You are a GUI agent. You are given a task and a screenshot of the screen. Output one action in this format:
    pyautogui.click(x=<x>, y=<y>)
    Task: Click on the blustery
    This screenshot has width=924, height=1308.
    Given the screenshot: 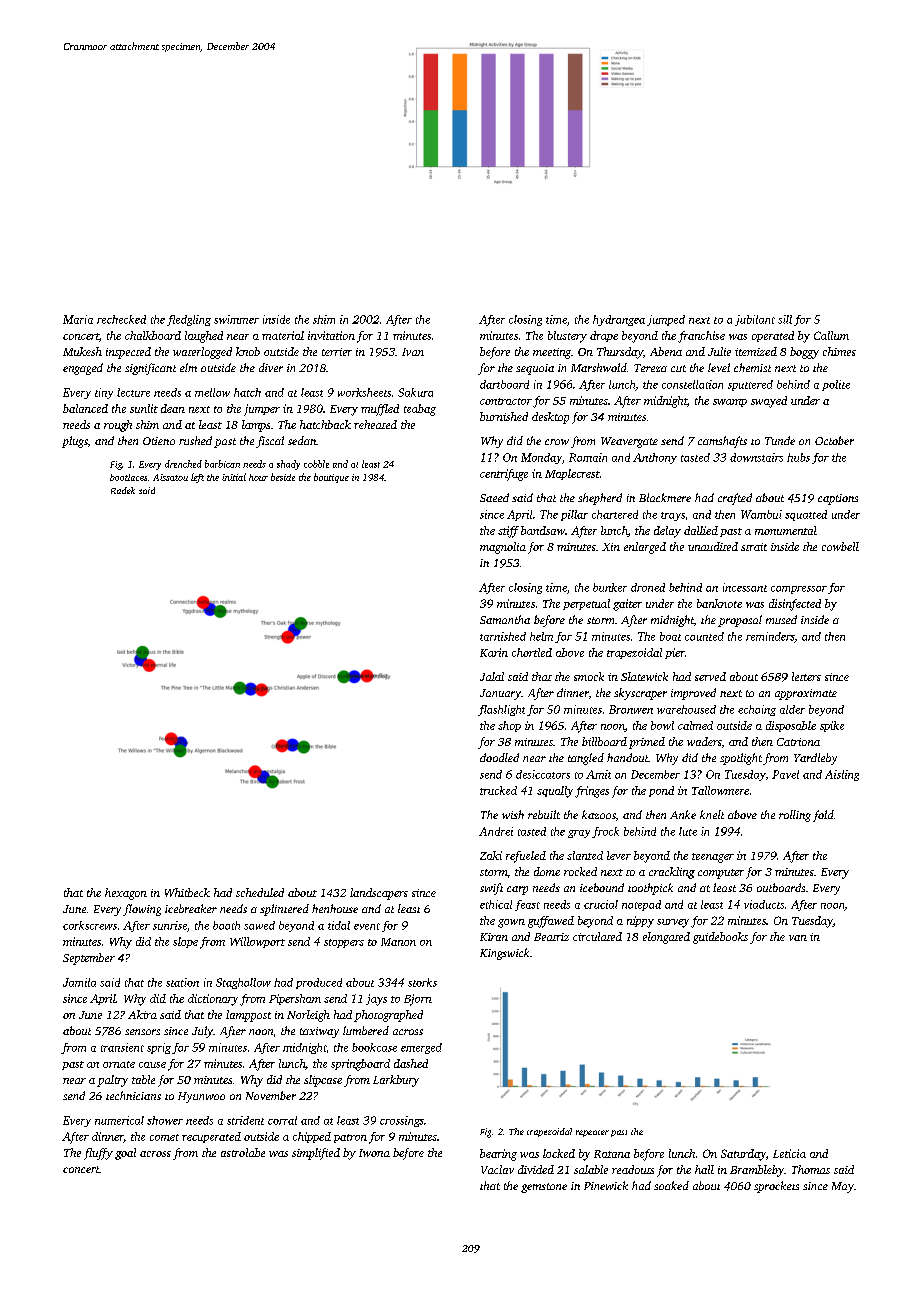 What is the action you would take?
    pyautogui.click(x=567, y=337)
